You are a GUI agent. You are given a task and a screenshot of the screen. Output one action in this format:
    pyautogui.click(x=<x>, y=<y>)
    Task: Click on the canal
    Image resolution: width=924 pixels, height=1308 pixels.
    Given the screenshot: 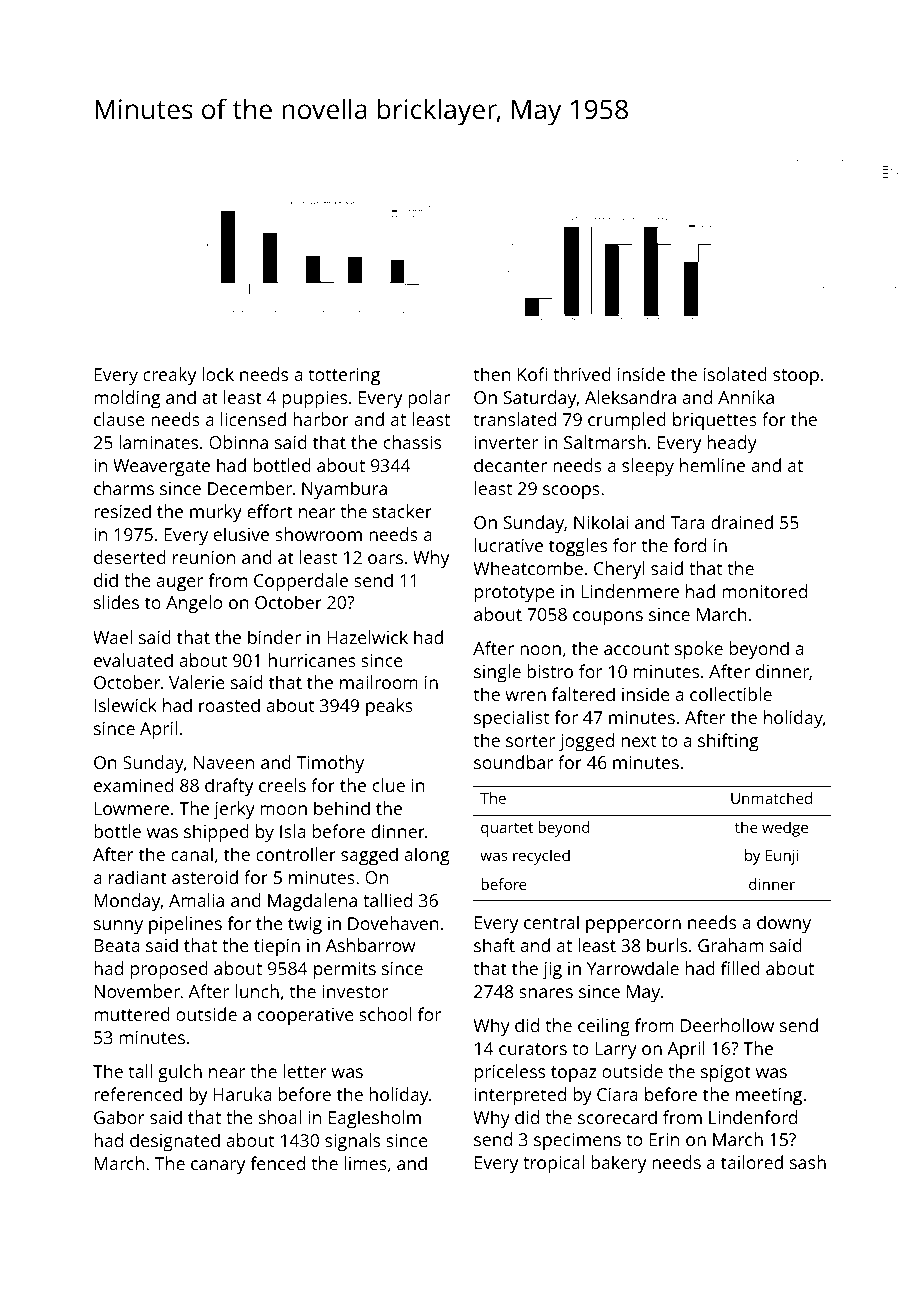 What is the action you would take?
    pyautogui.click(x=192, y=854)
